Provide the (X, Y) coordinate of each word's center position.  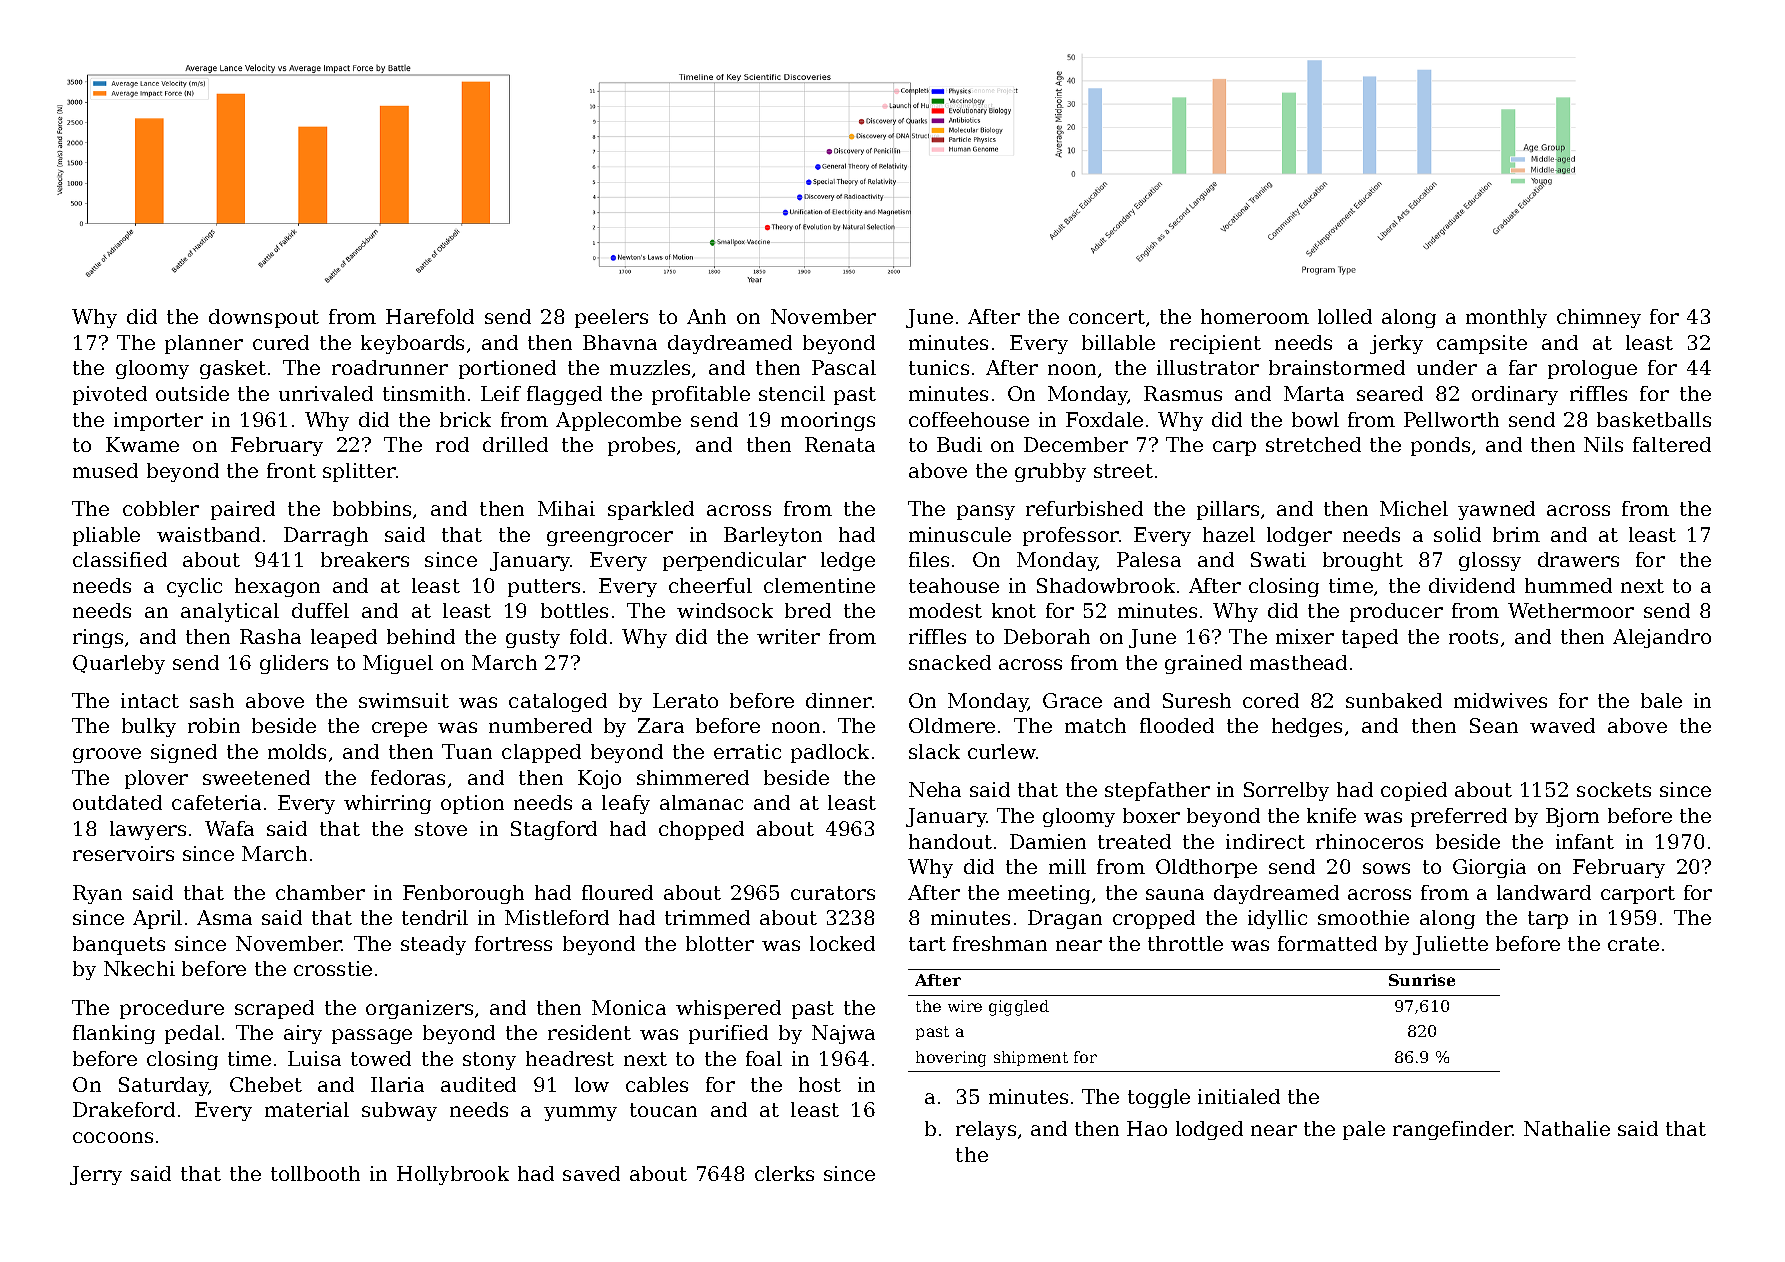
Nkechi (139, 968)
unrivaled (326, 393)
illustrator (1208, 367)
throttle (1185, 943)
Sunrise (1422, 980)
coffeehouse (969, 419)
